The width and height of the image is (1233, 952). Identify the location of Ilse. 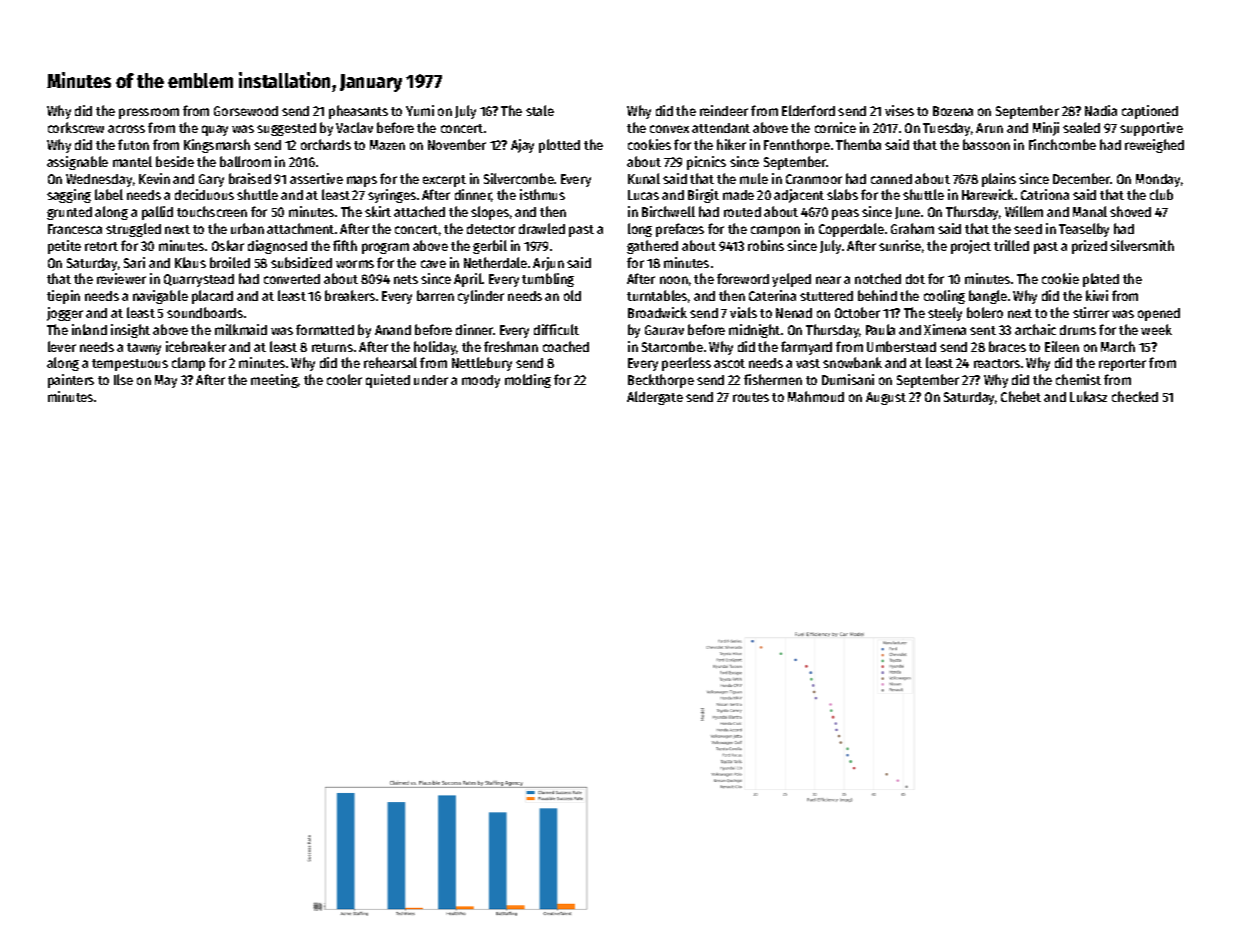
(123, 379).
